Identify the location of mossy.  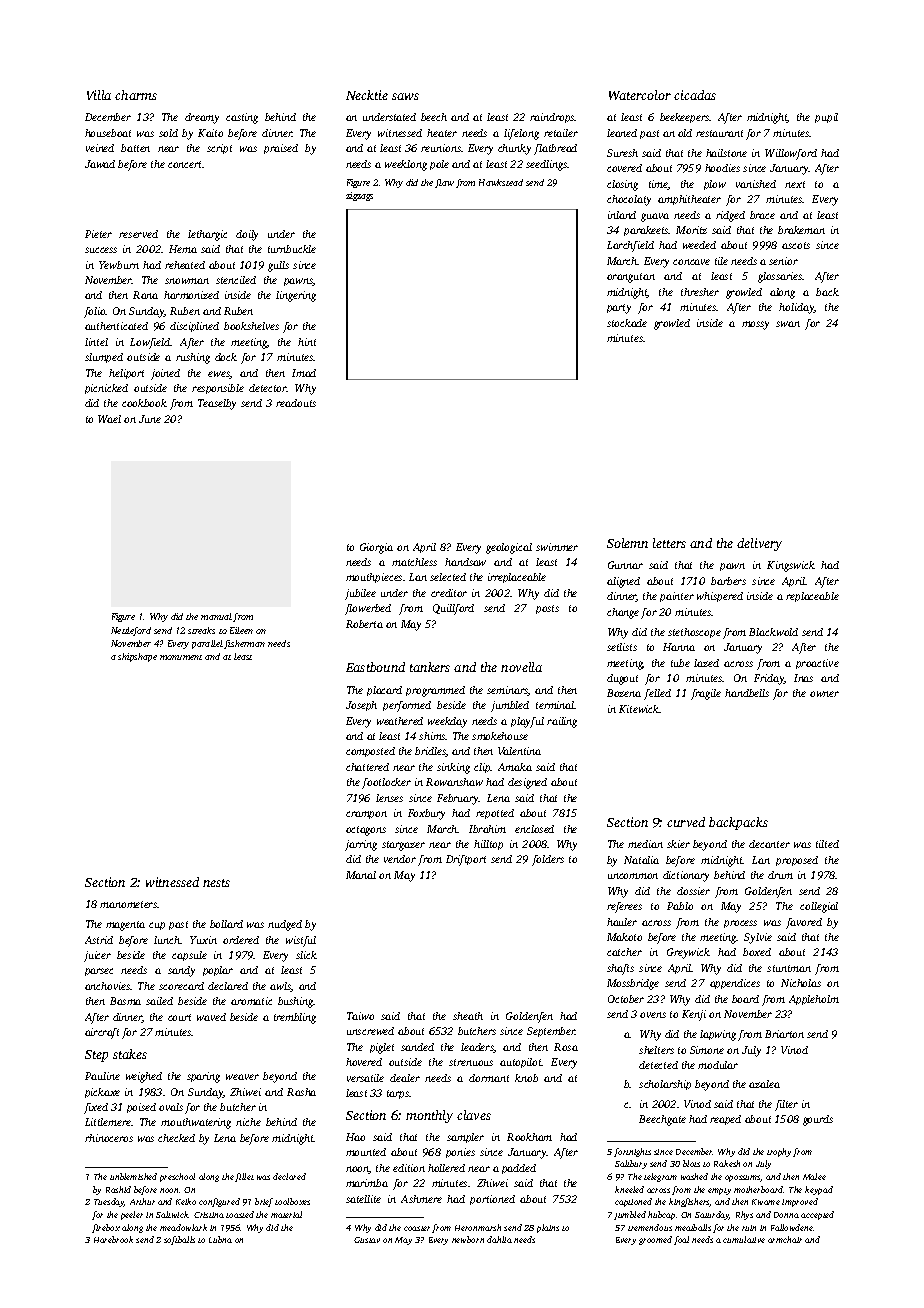
(755, 325).
